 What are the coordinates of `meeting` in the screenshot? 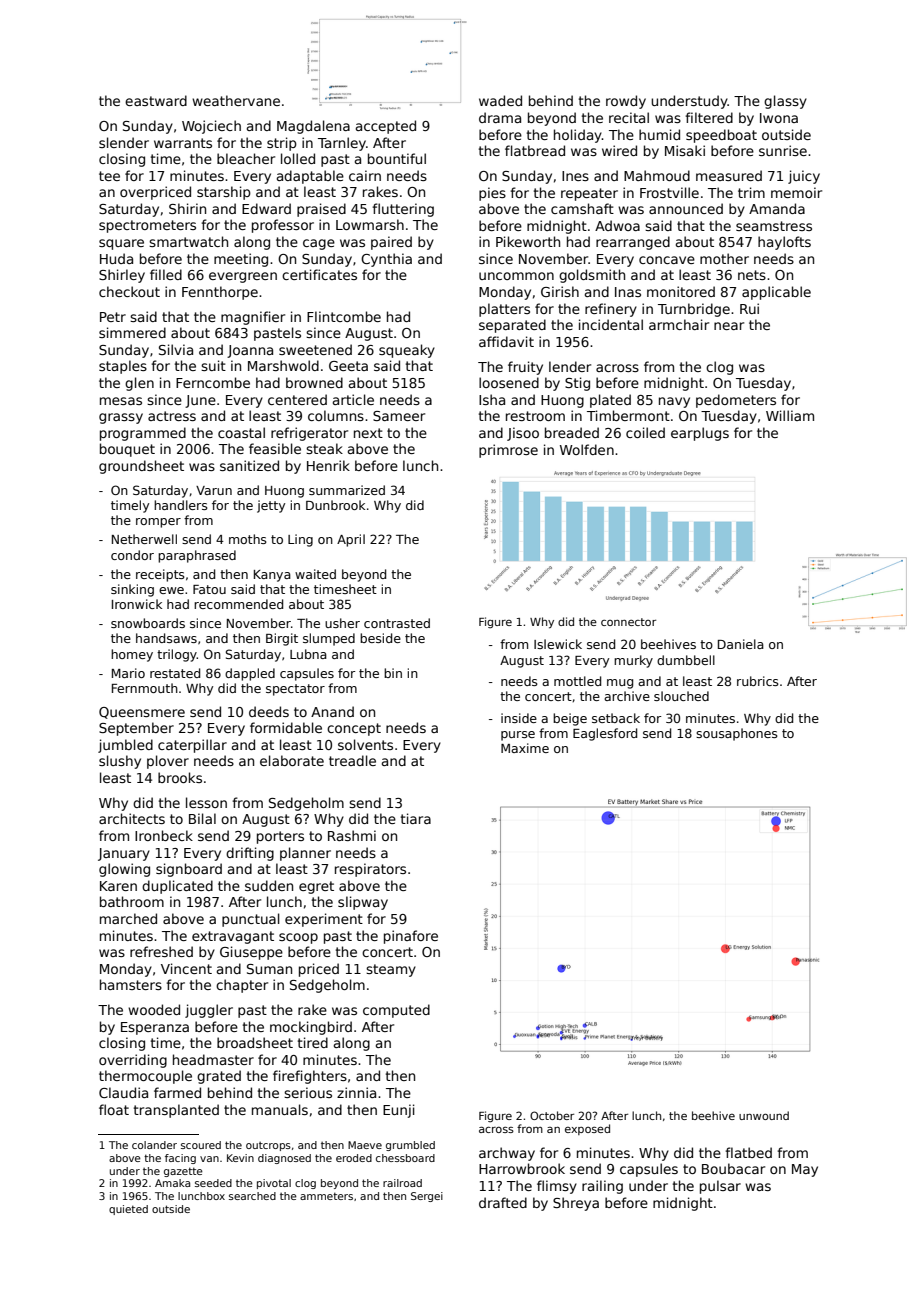 It's located at (241, 260).
